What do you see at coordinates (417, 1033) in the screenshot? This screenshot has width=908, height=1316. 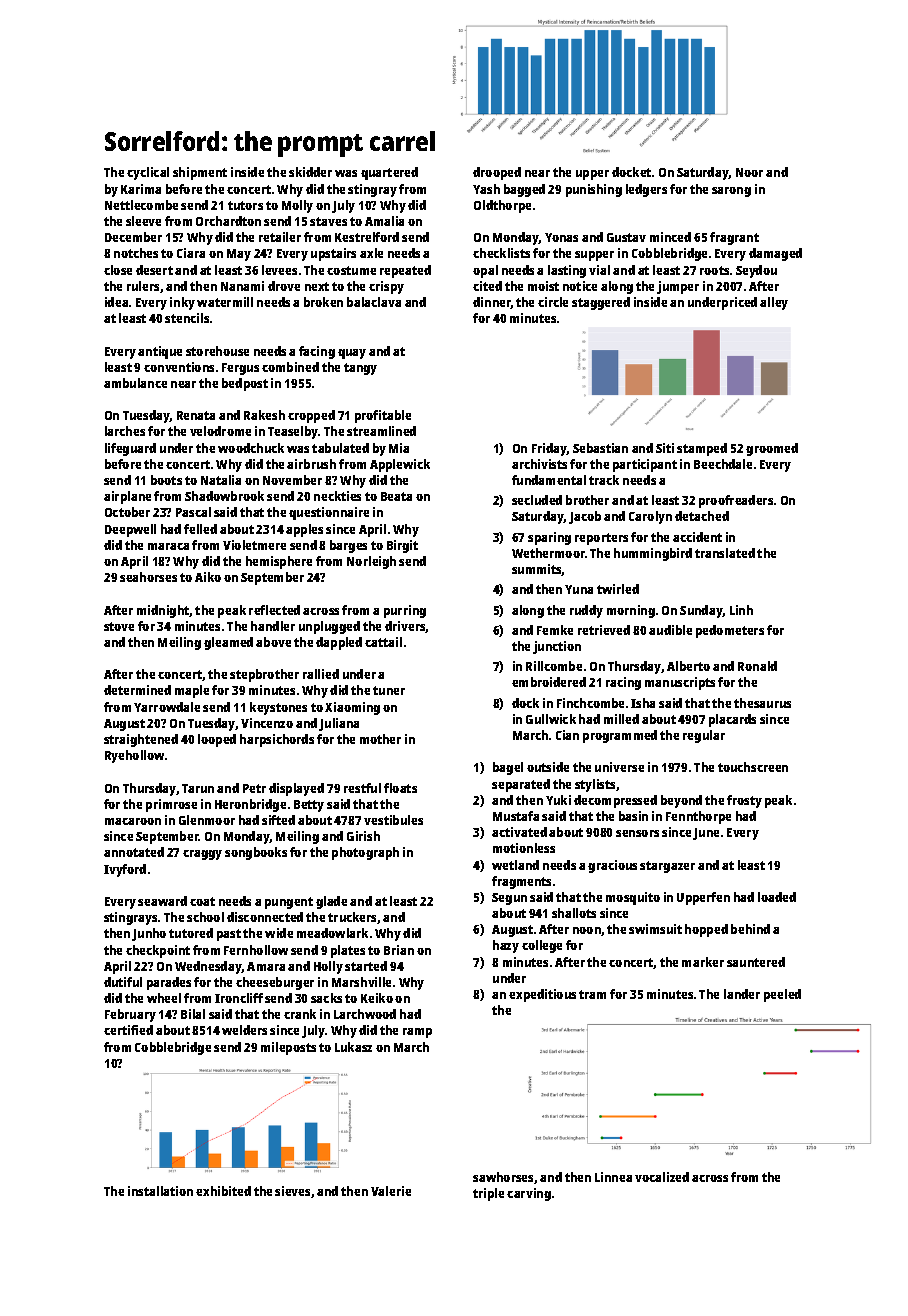 I see `ramp` at bounding box center [417, 1033].
